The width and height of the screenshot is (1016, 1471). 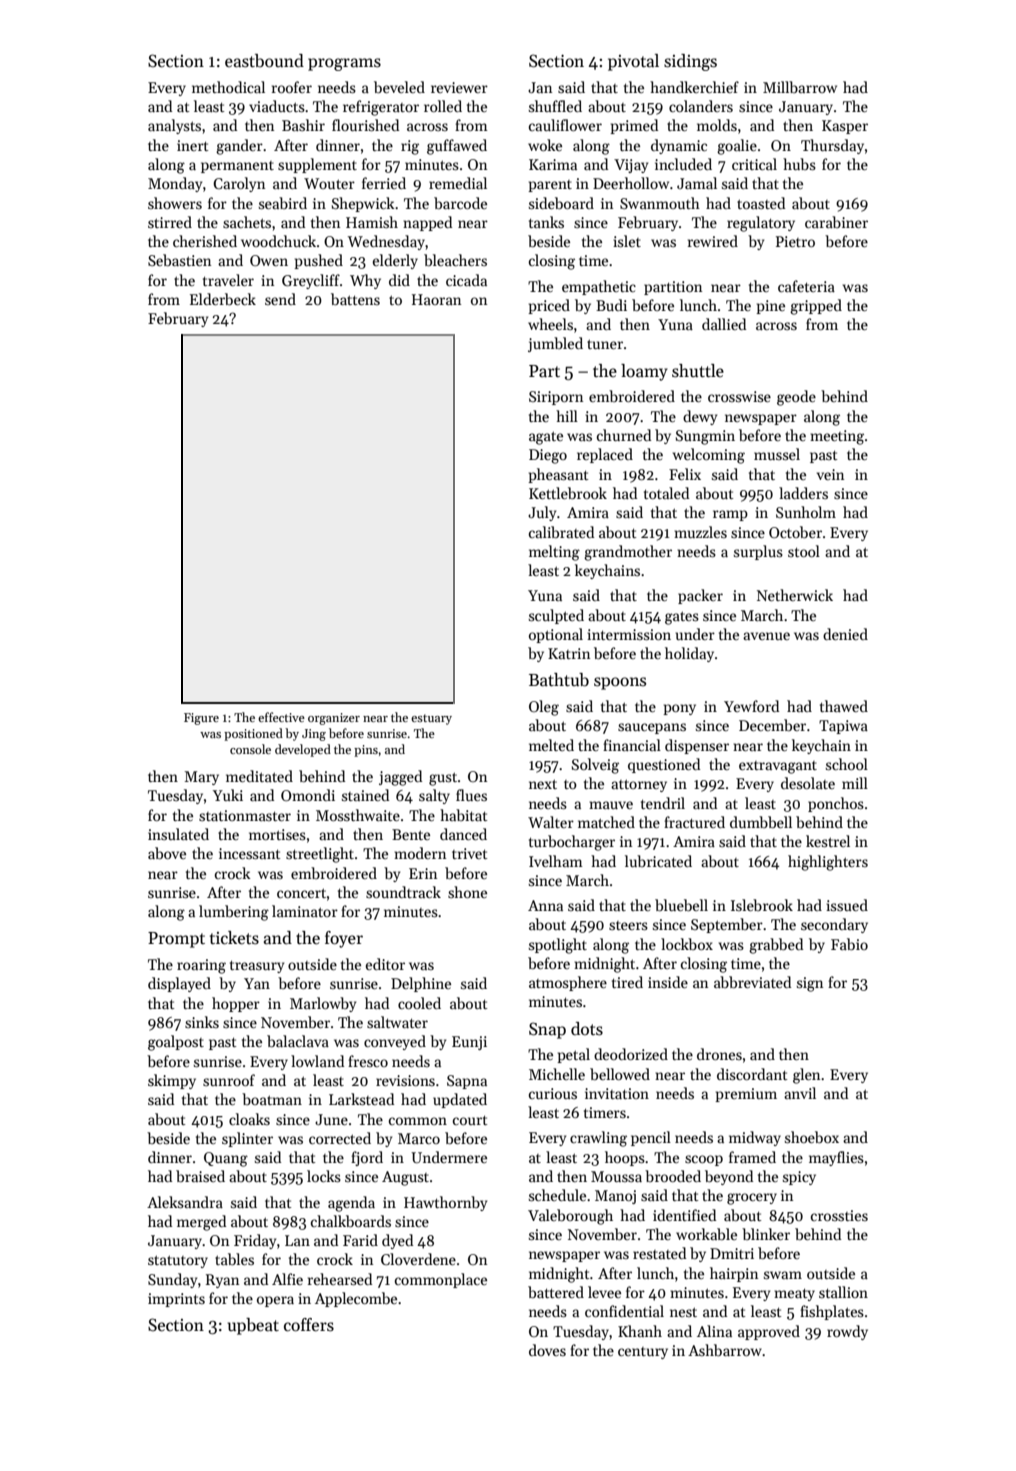 I want to click on shuffled, so click(x=555, y=106).
